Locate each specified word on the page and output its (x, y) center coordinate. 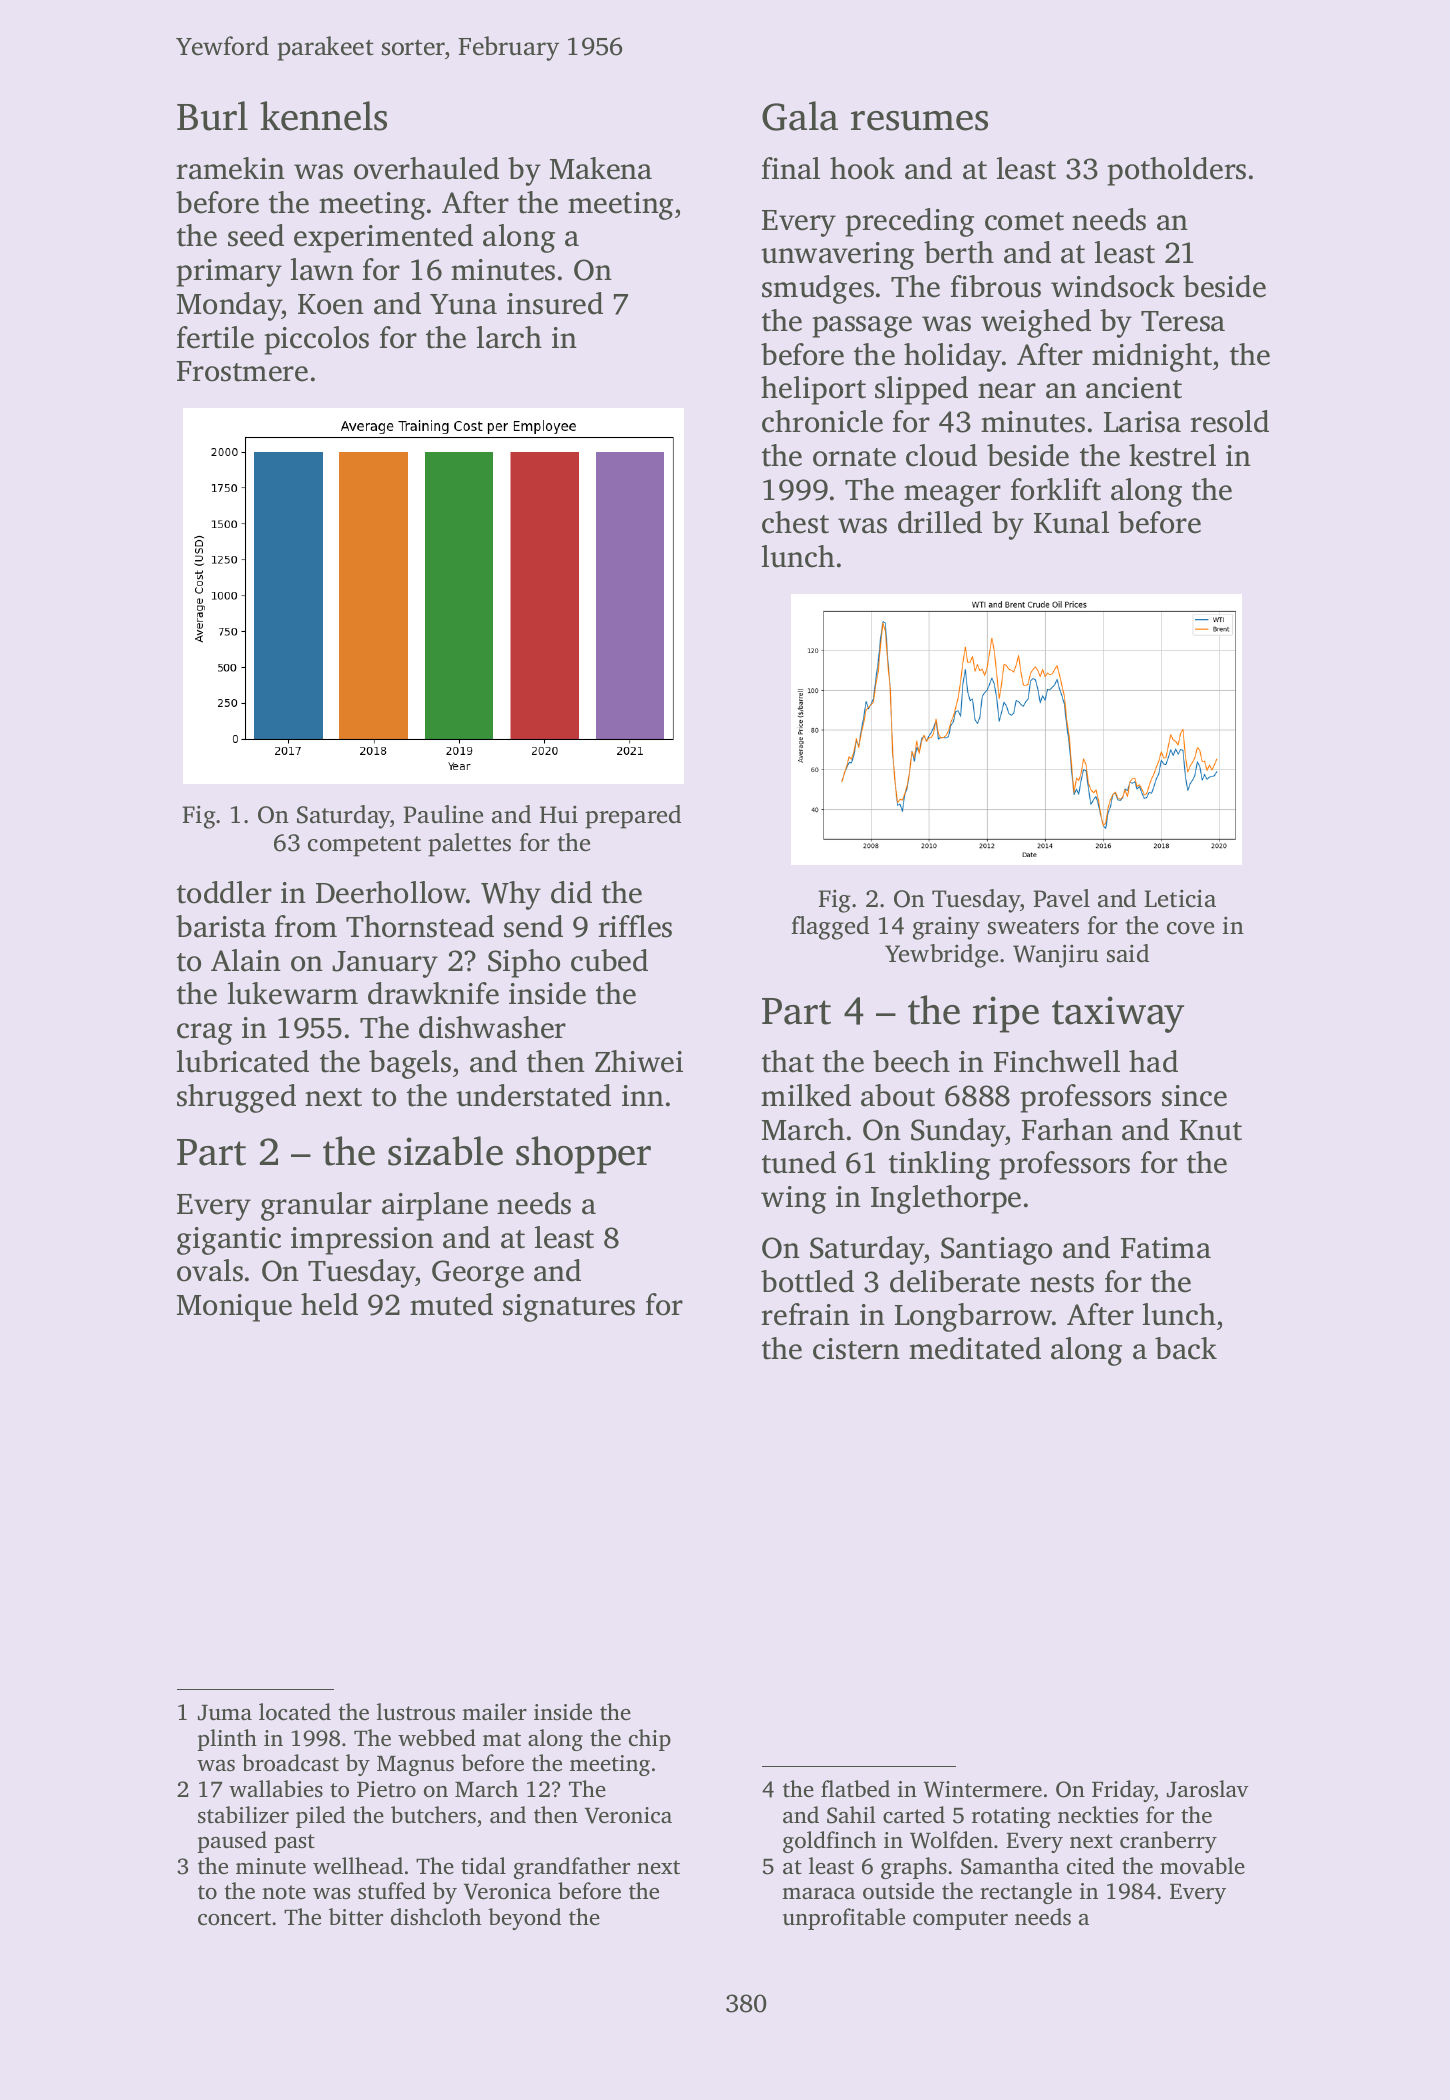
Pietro (386, 1789)
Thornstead (420, 926)
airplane (435, 1206)
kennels (323, 116)
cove (1190, 928)
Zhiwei (639, 1061)
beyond (524, 1919)
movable (1202, 1866)
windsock (1113, 286)
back (1186, 1348)
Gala (800, 116)
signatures (569, 1308)
